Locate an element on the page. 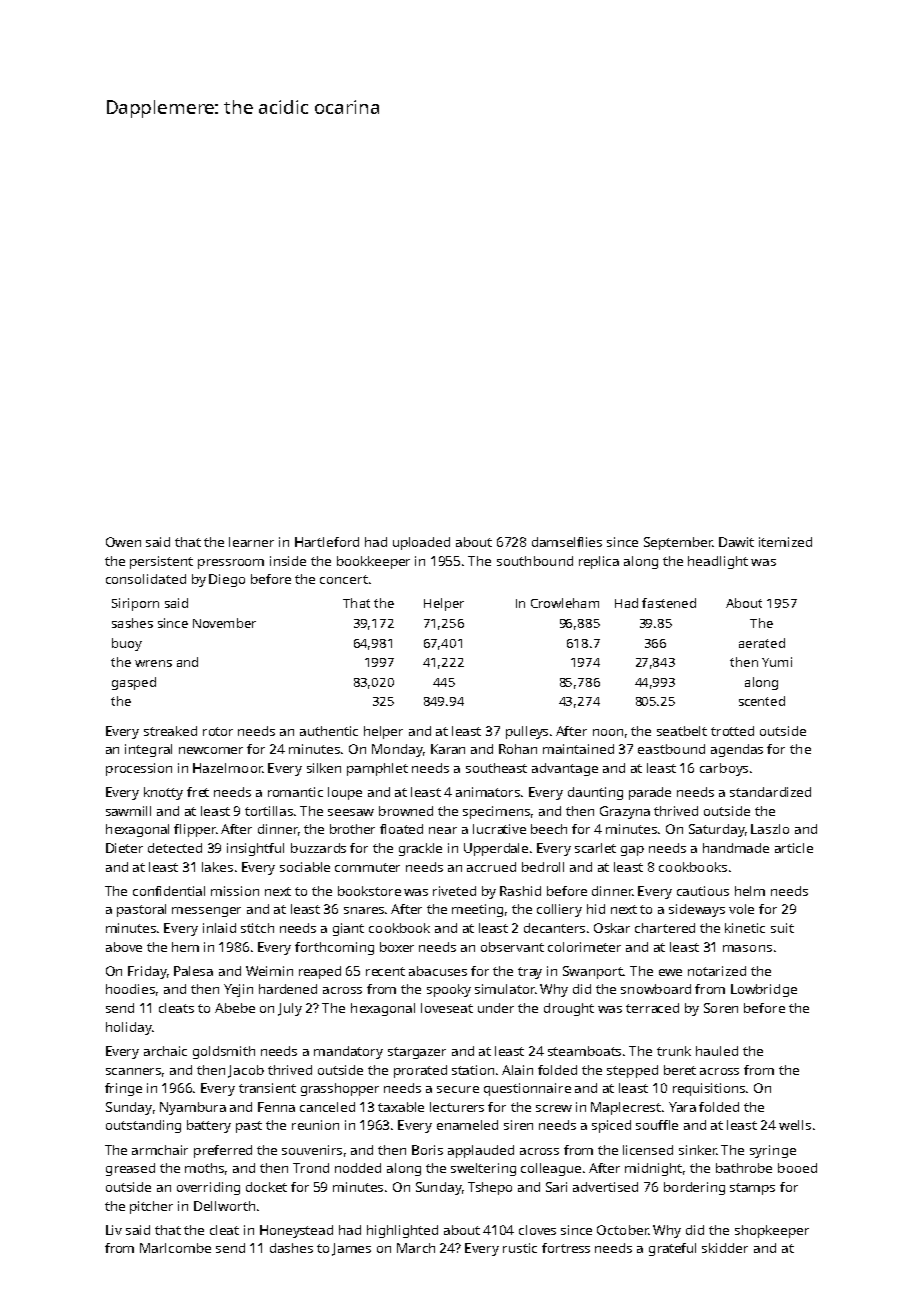 The height and width of the image is (1308, 924). Siriporn is located at coordinates (135, 604).
